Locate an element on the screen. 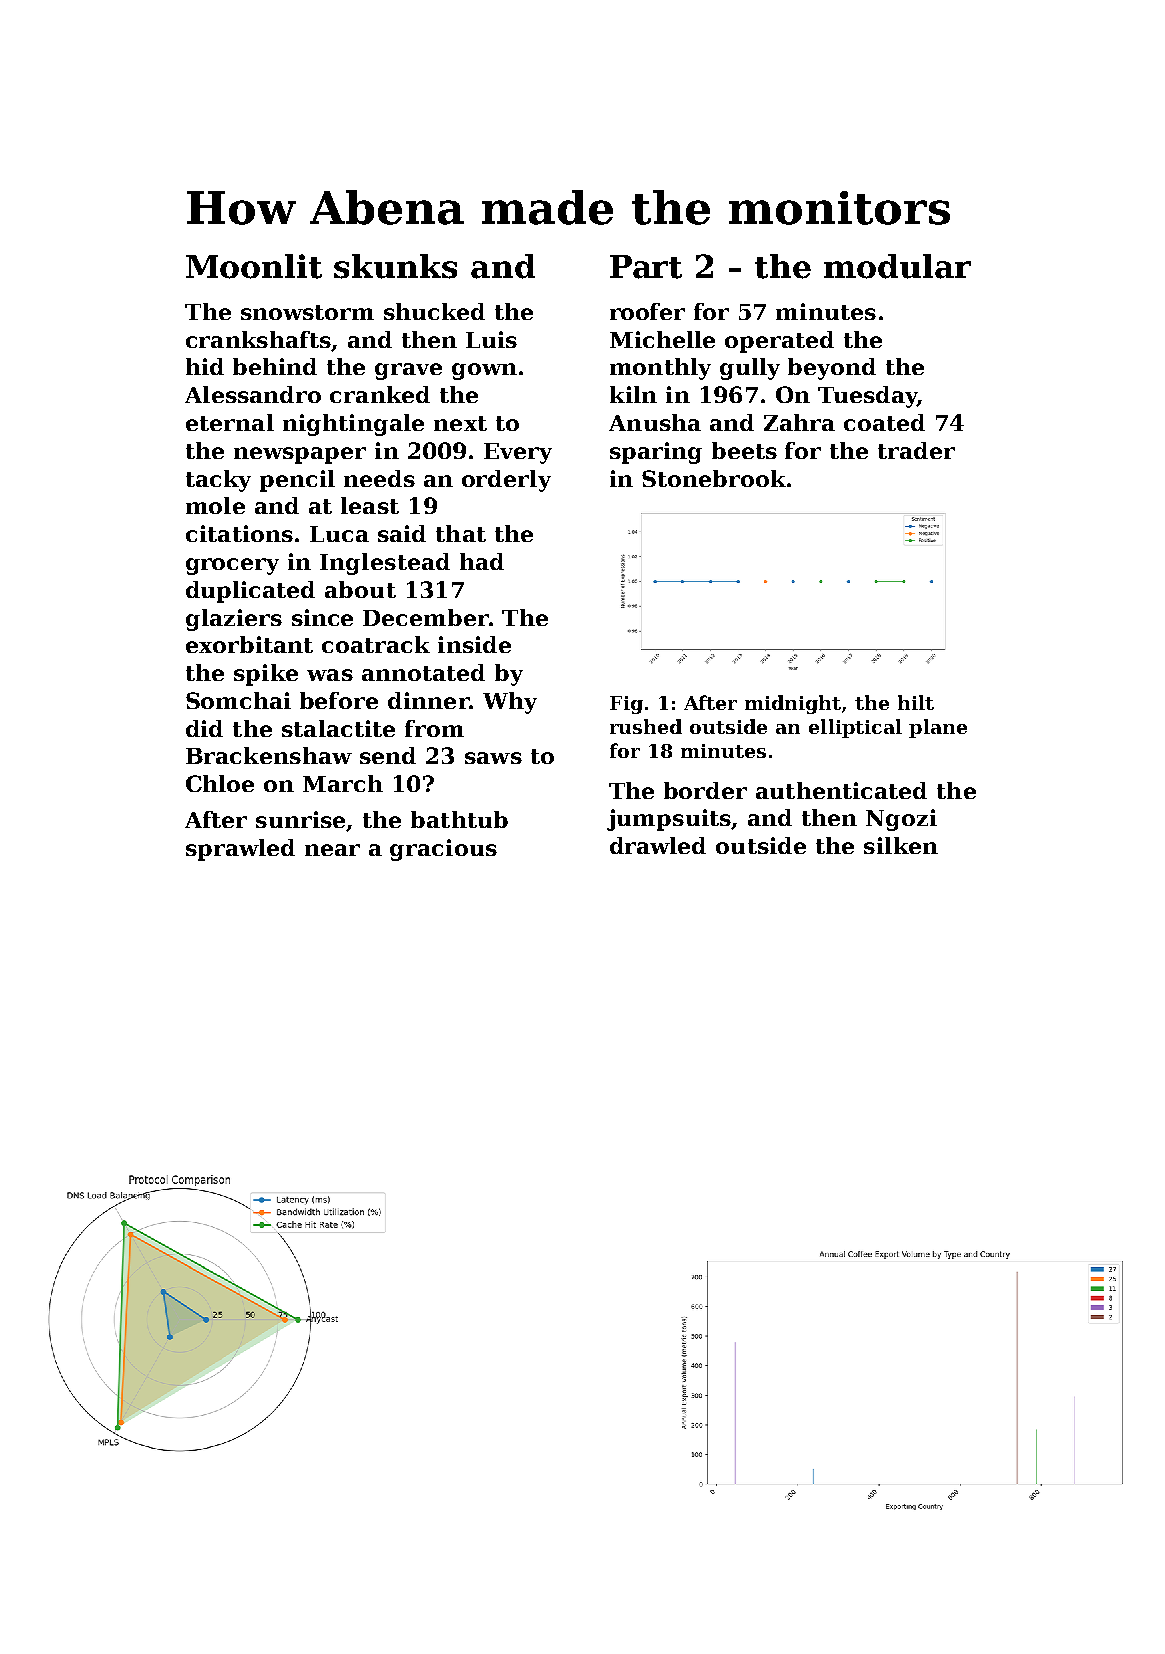 The image size is (1165, 1654). beets is located at coordinates (744, 450).
